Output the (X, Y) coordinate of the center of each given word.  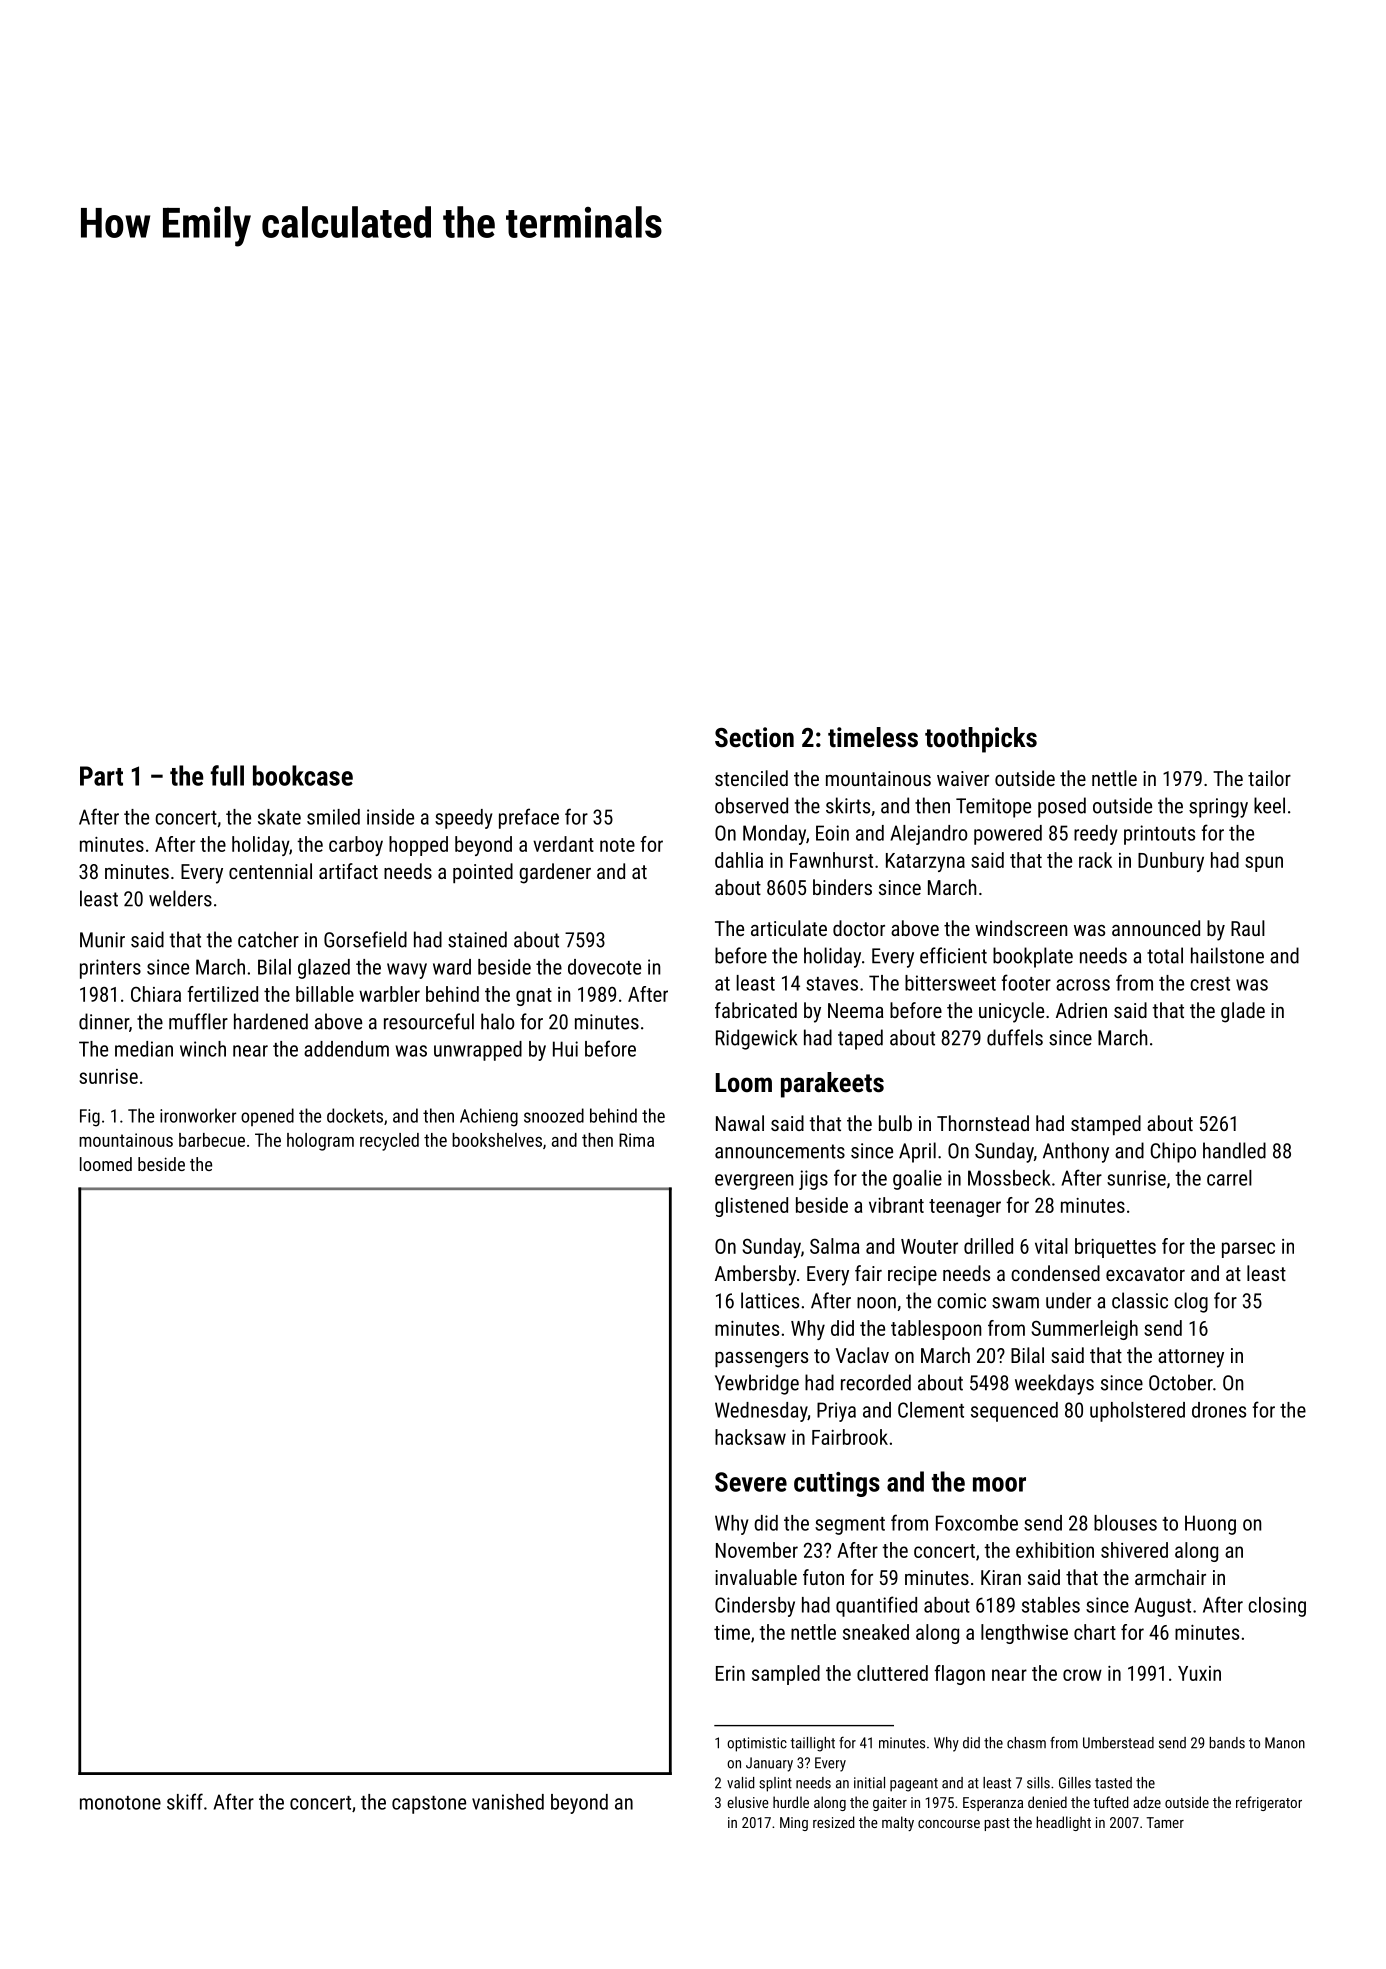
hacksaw (750, 1437)
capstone (429, 1805)
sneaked (876, 1632)
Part (101, 776)
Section (754, 737)
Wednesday (761, 1412)
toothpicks (981, 740)
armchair (1170, 1577)
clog (1191, 1302)
